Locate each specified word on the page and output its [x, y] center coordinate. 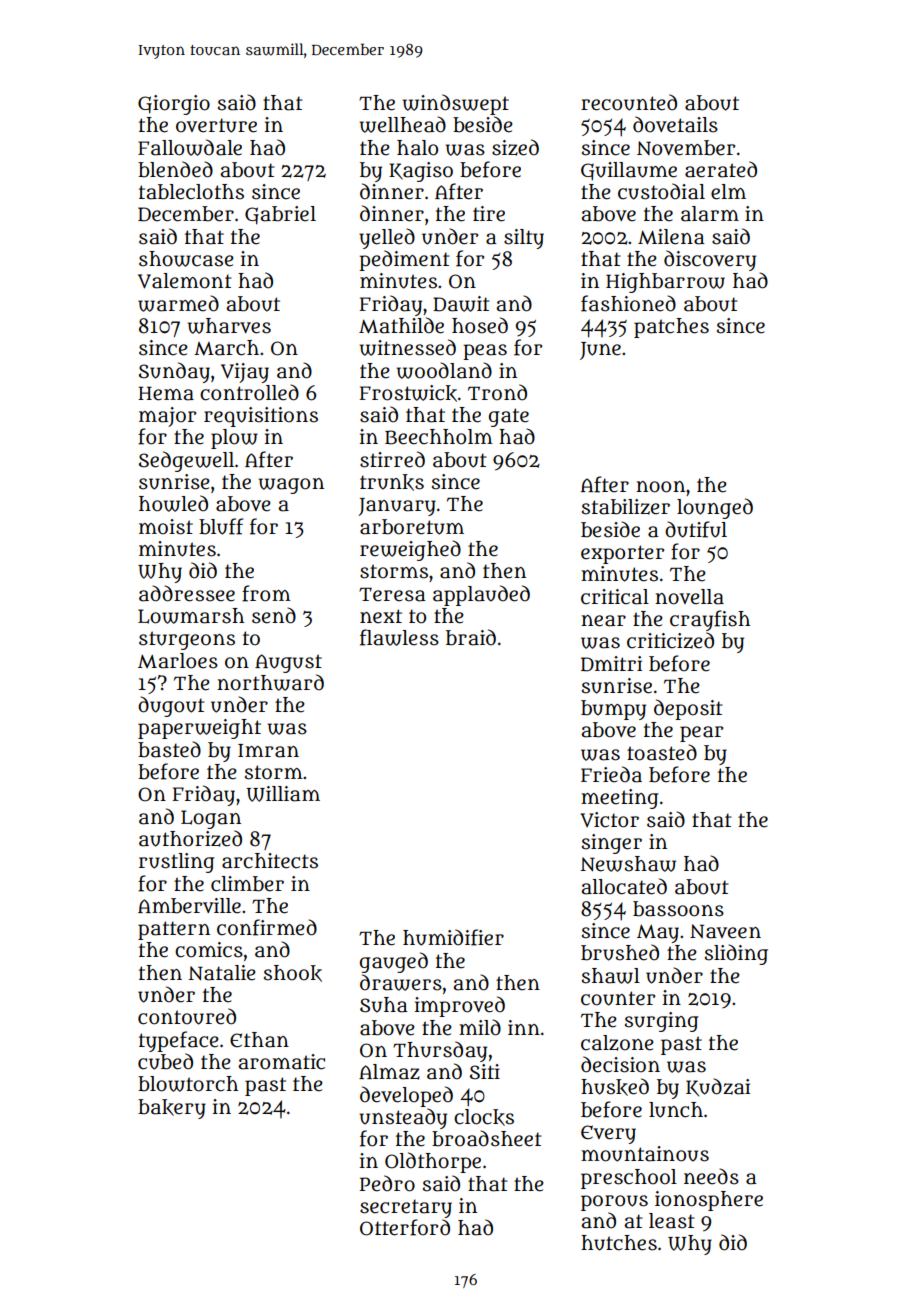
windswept [456, 104]
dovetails [675, 124]
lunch [676, 1110]
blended [175, 169]
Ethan [259, 1040]
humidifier [453, 937]
